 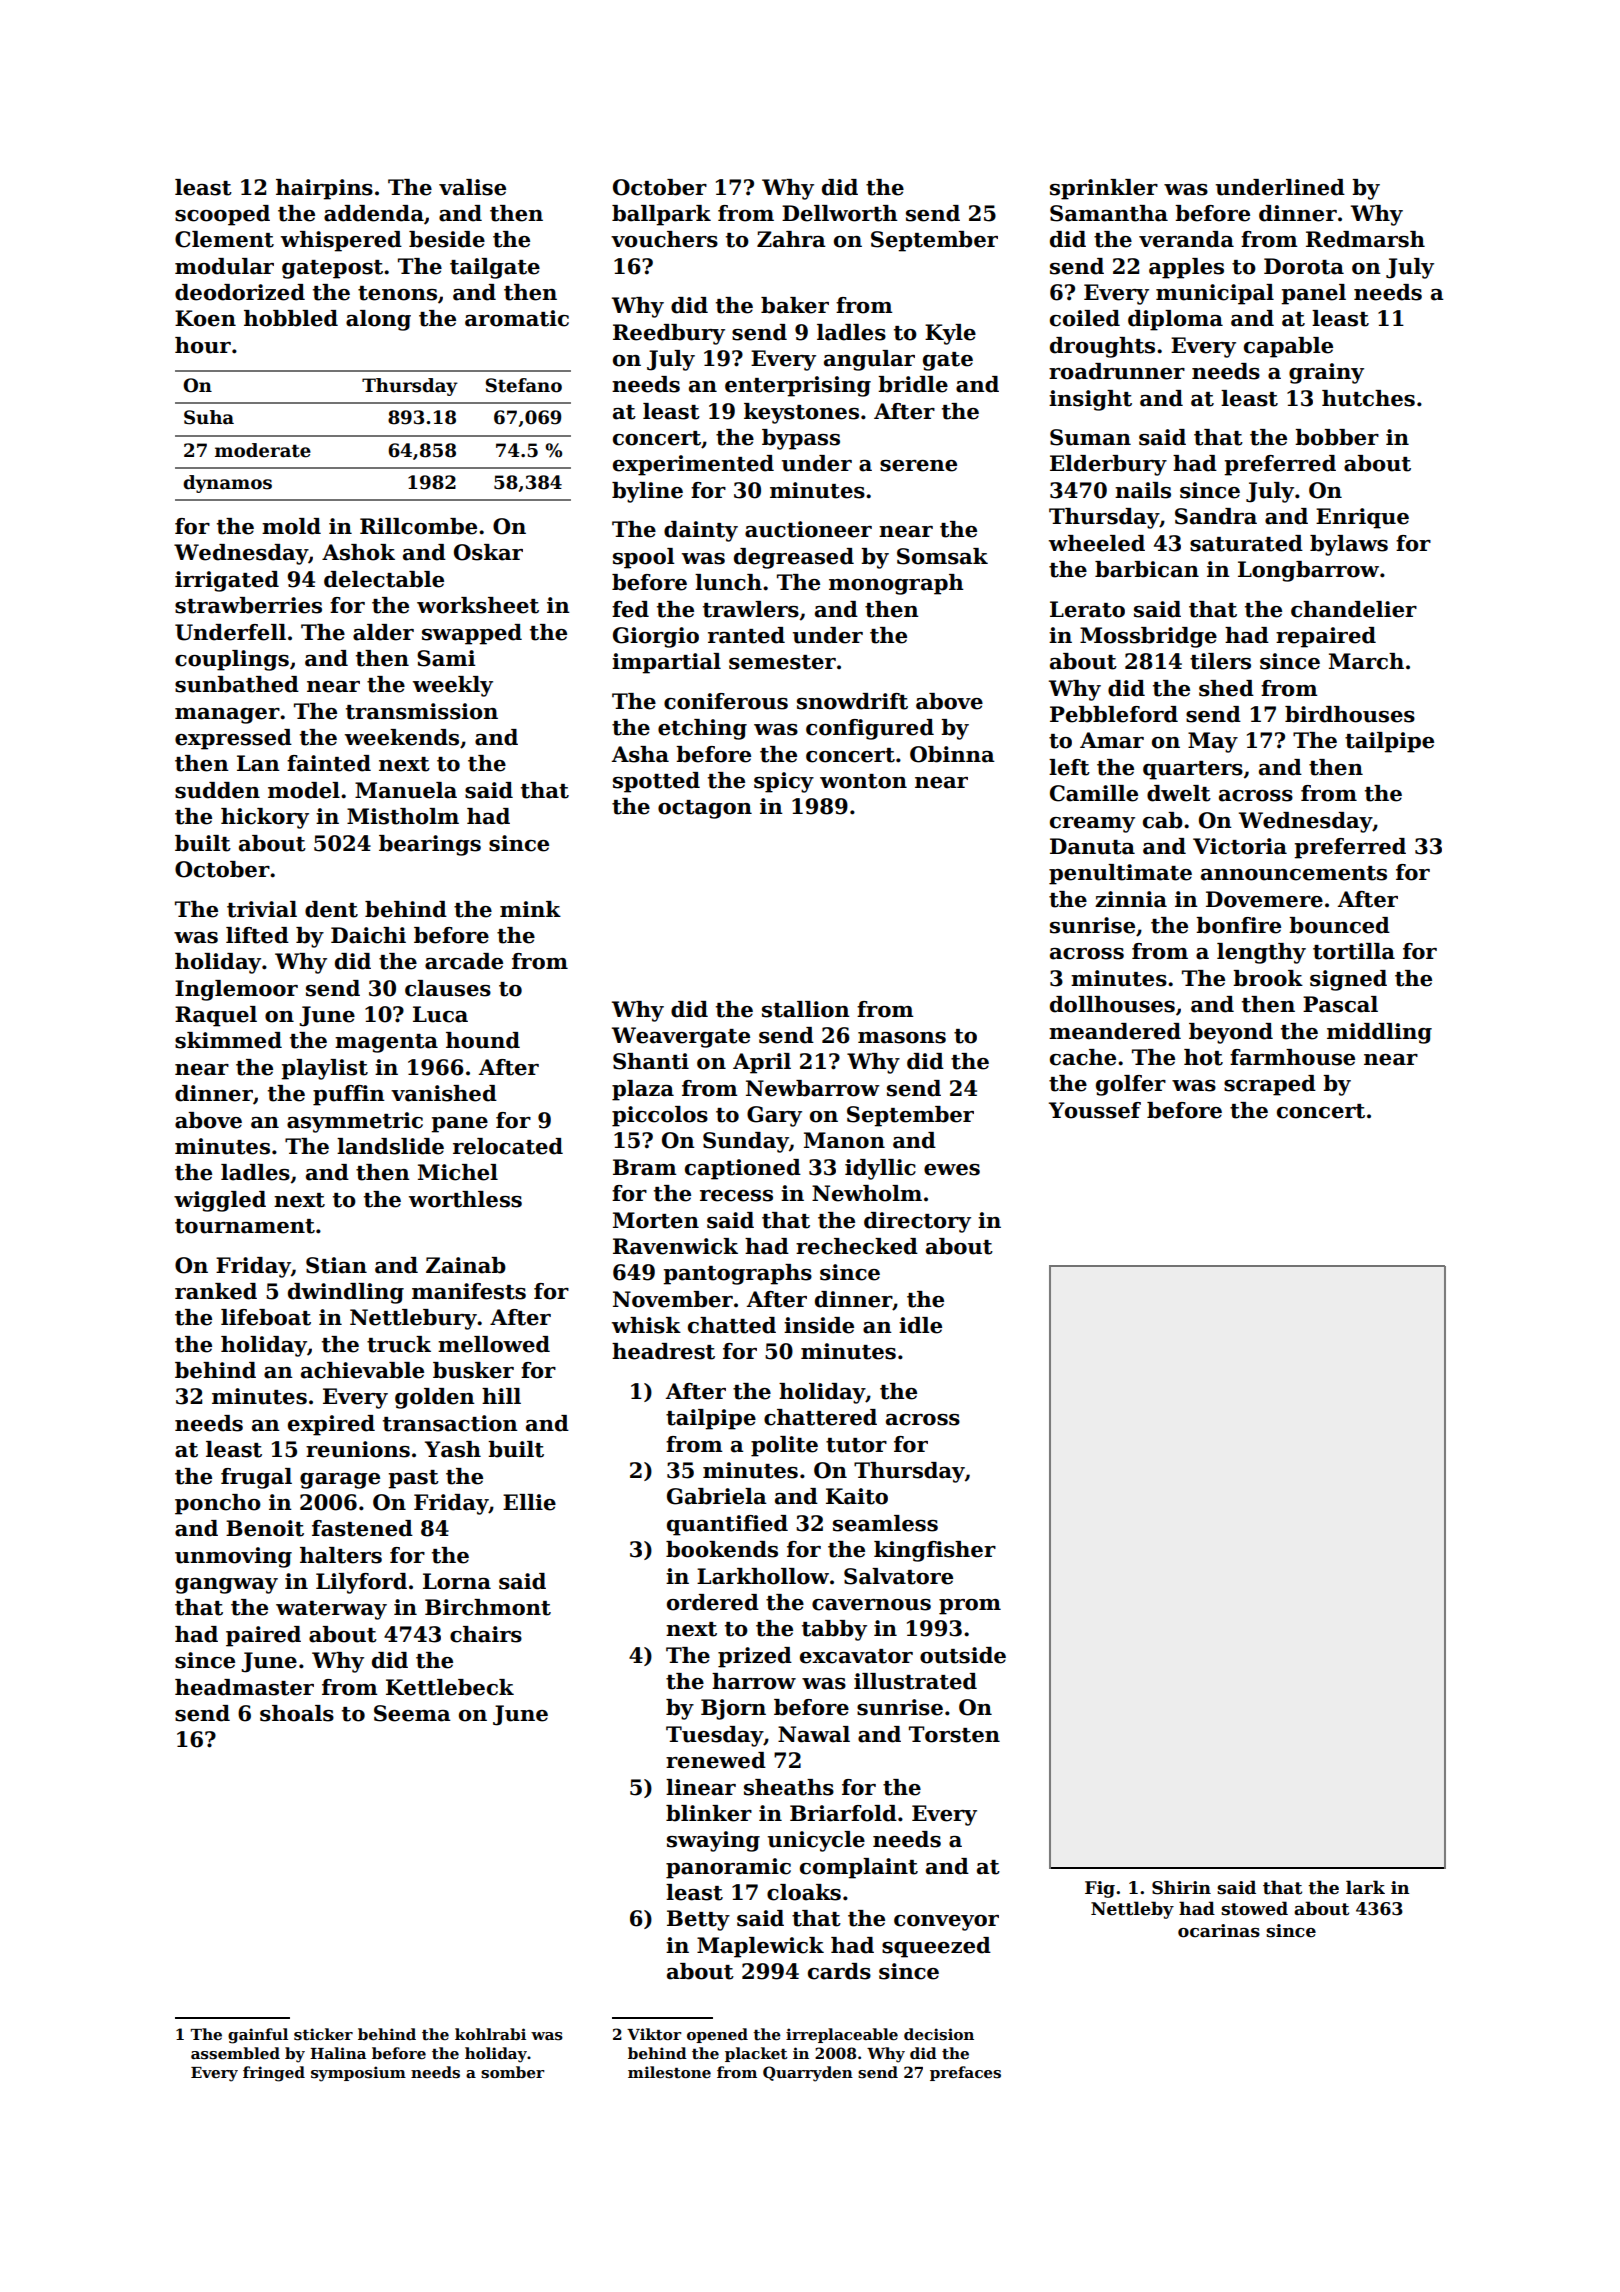 What do you see at coordinates (402, 737) in the screenshot?
I see `weekends` at bounding box center [402, 737].
